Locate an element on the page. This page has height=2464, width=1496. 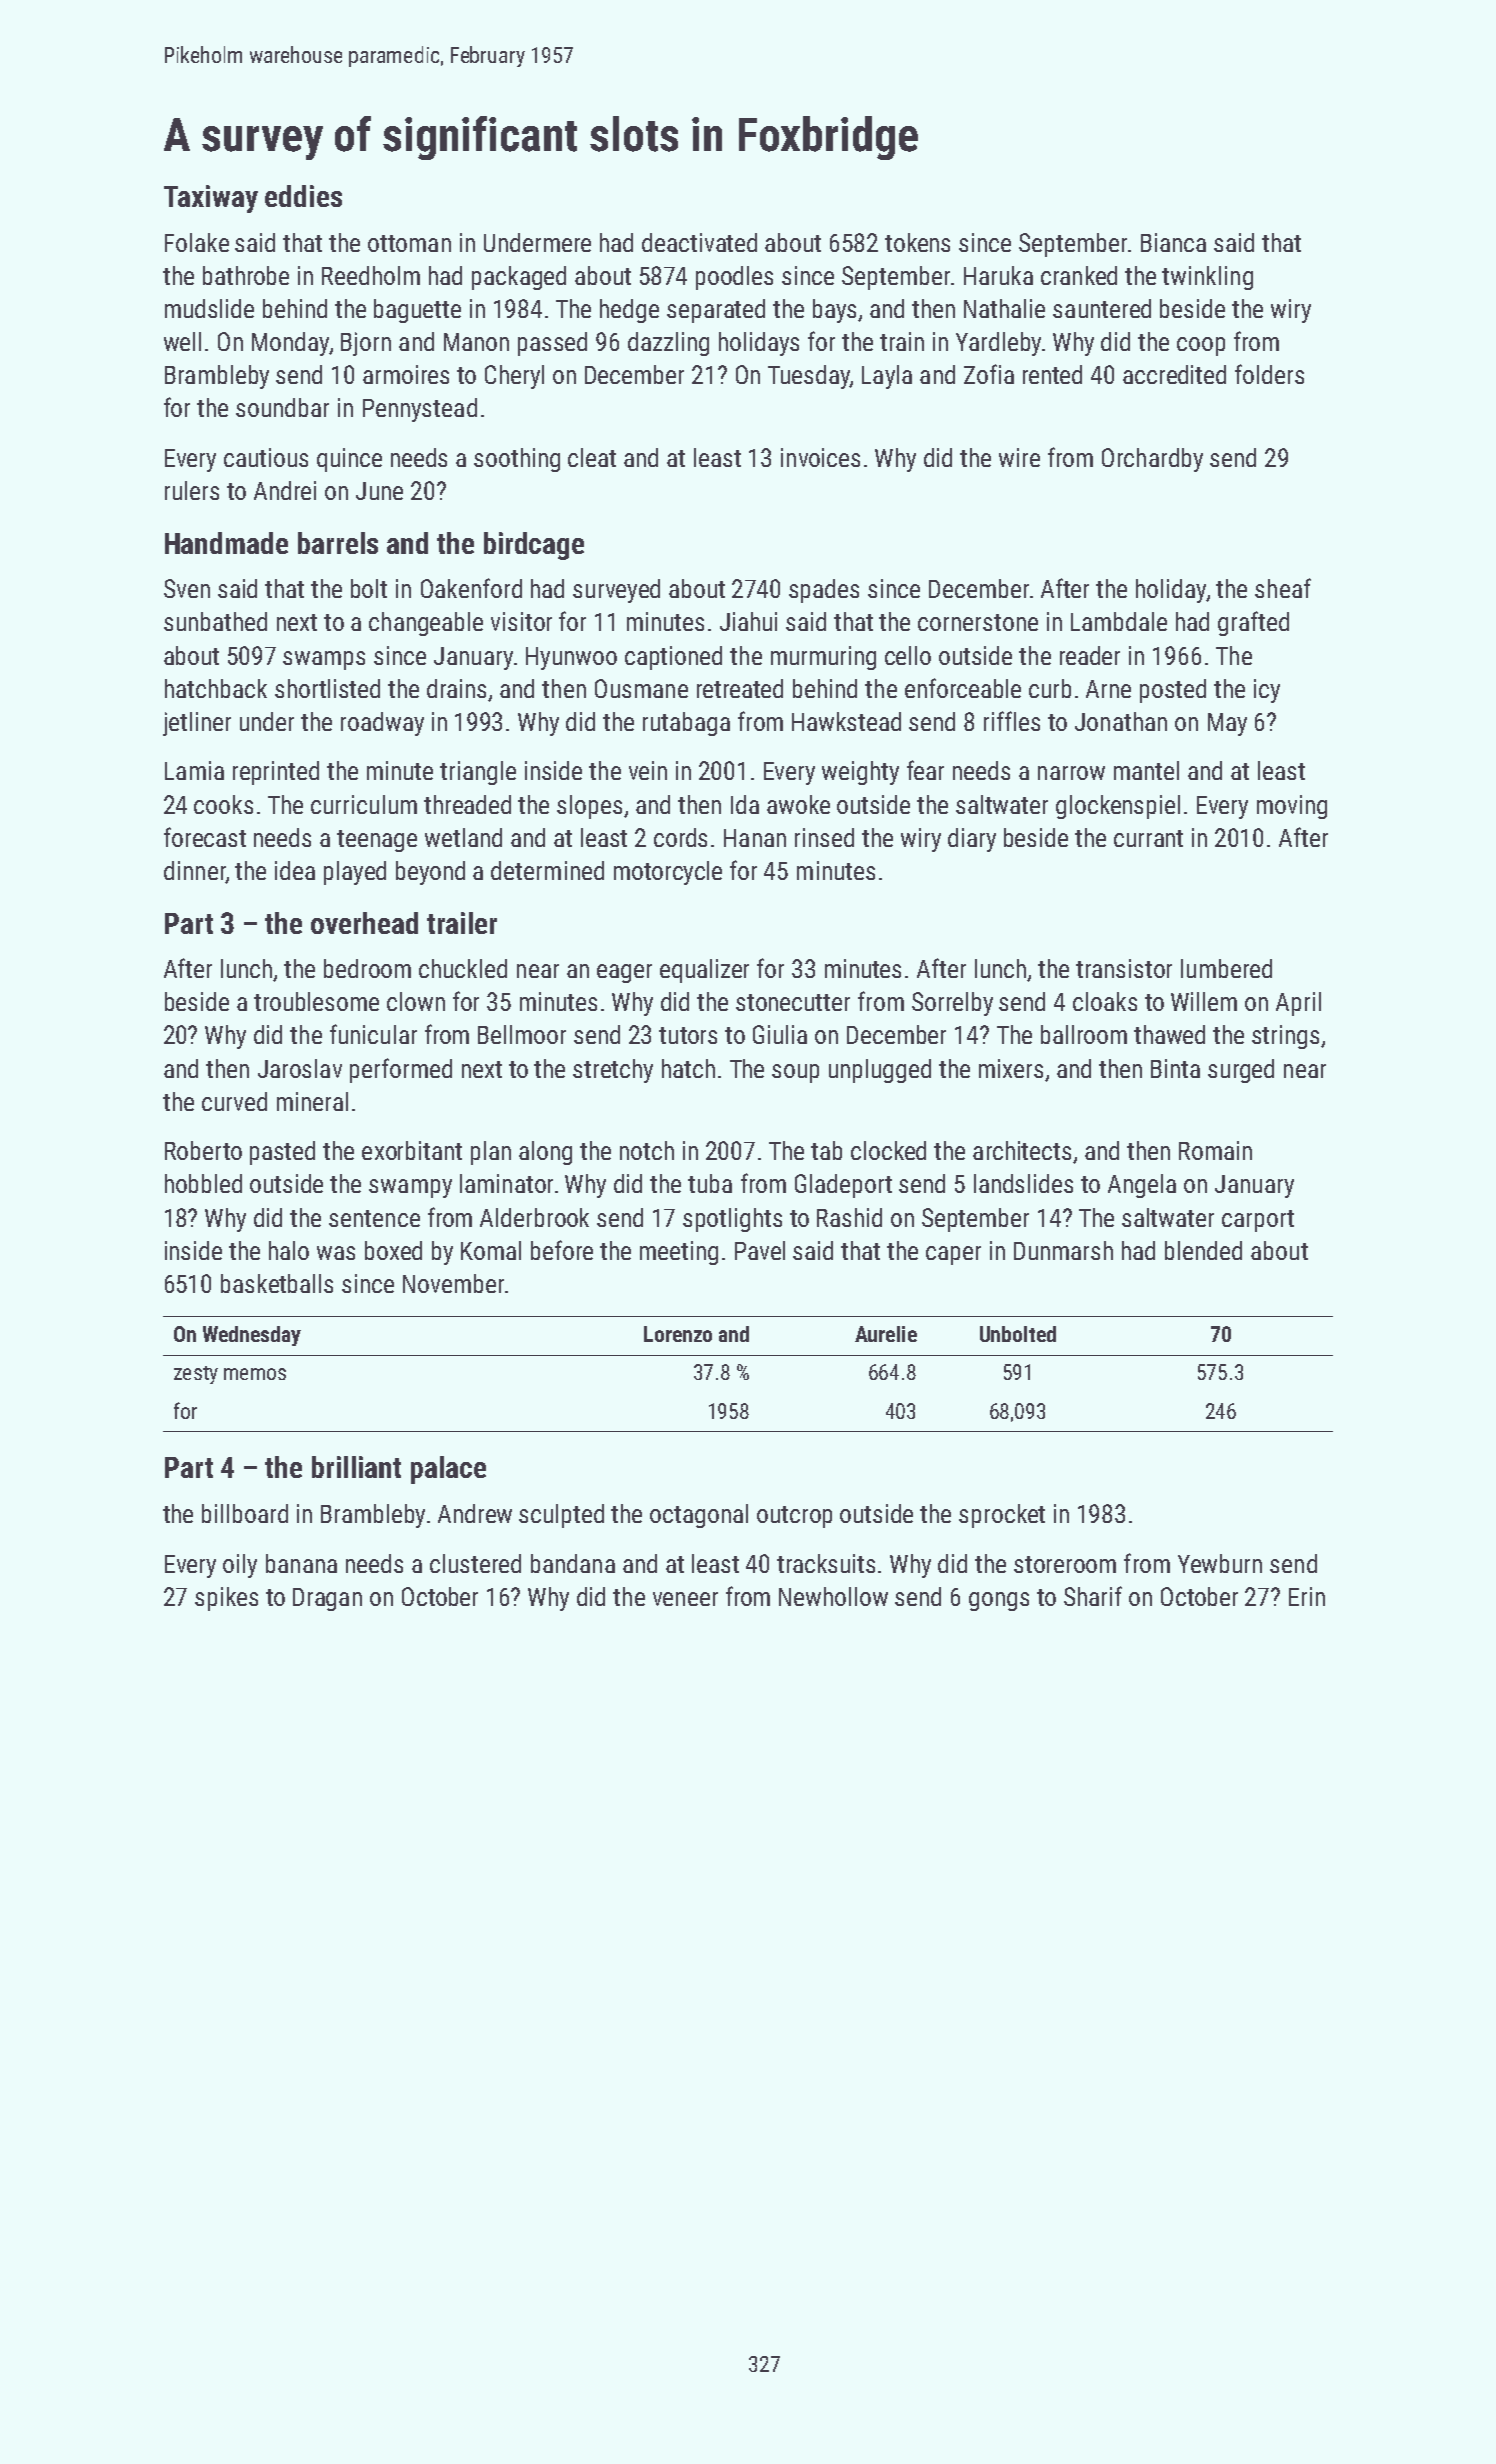
funicular is located at coordinates (373, 1034).
